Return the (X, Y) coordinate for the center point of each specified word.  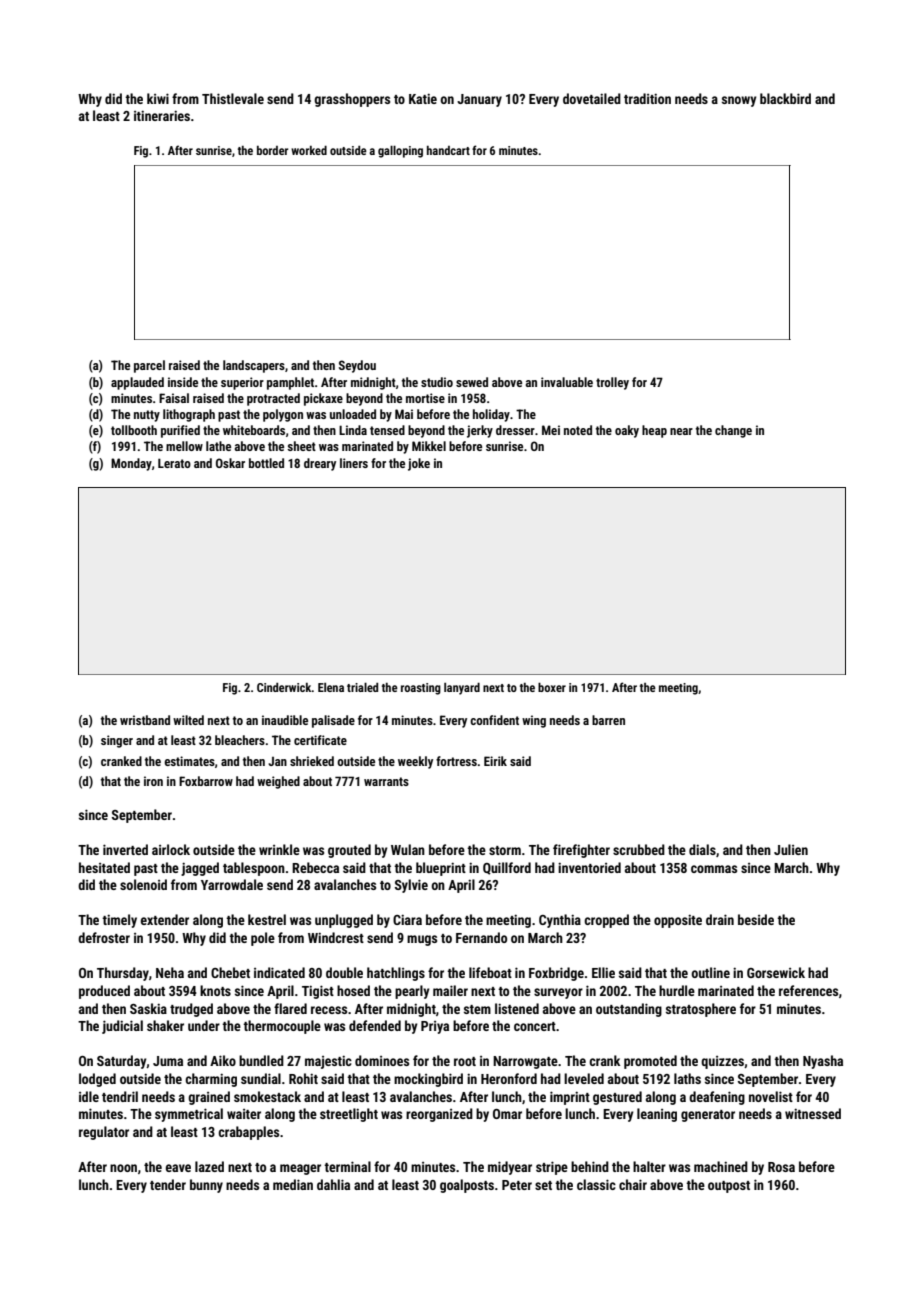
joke (419, 464)
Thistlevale (233, 98)
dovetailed (592, 98)
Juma (168, 1061)
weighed (278, 782)
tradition (647, 98)
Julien (791, 849)
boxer (552, 687)
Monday (131, 464)
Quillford (507, 868)
